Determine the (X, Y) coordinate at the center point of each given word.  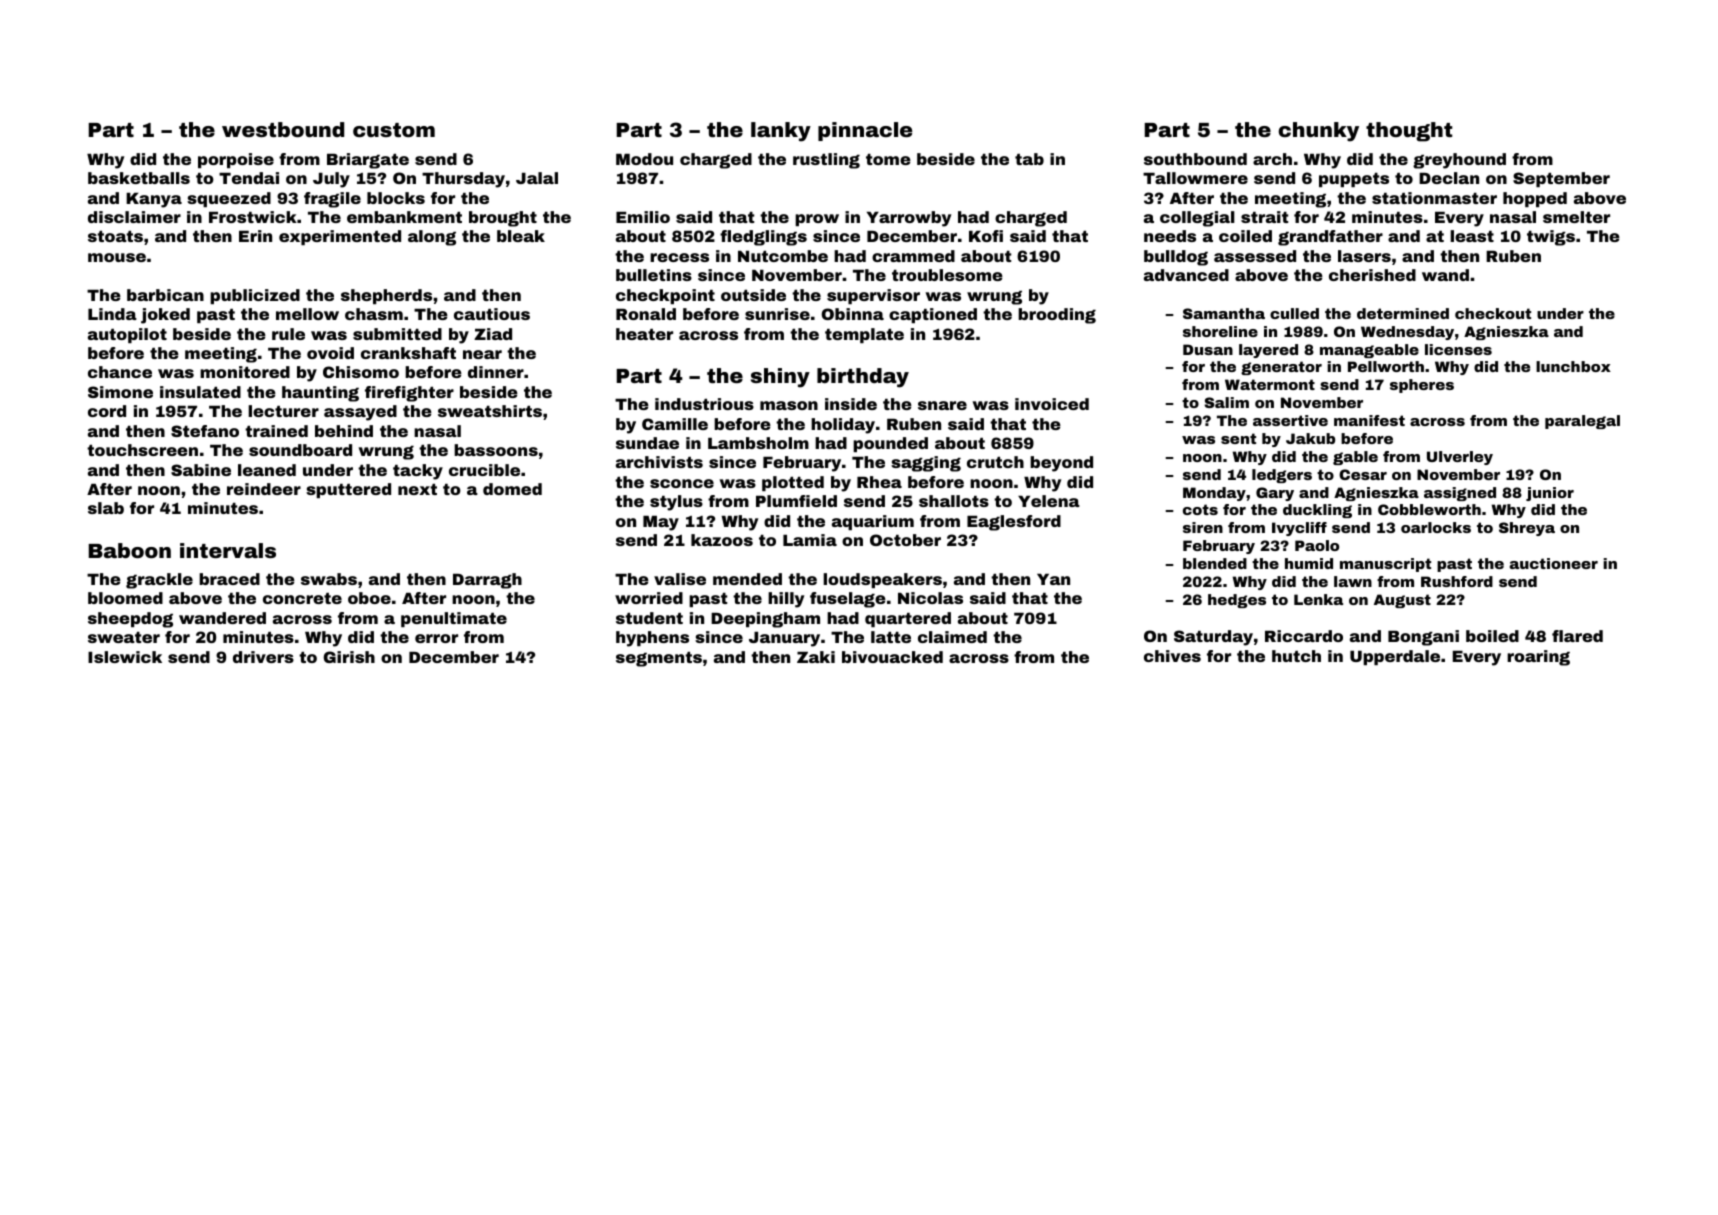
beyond (1061, 464)
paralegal (1582, 422)
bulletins (654, 275)
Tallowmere (1195, 178)
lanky (781, 132)
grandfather (1330, 238)
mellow (307, 314)
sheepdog (130, 620)
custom (394, 130)
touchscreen (142, 450)
